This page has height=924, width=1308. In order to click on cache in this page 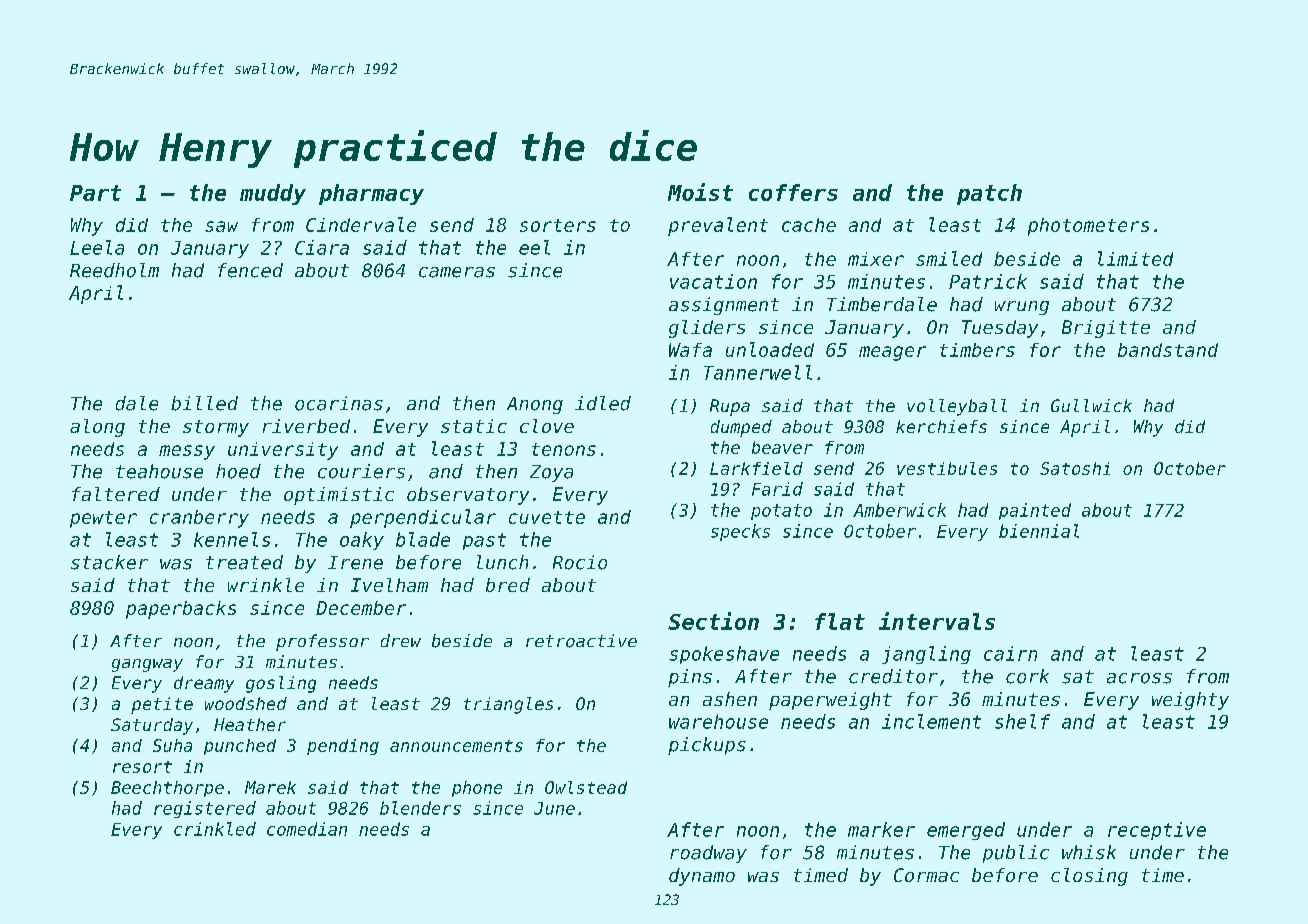, I will do `click(809, 225)`.
